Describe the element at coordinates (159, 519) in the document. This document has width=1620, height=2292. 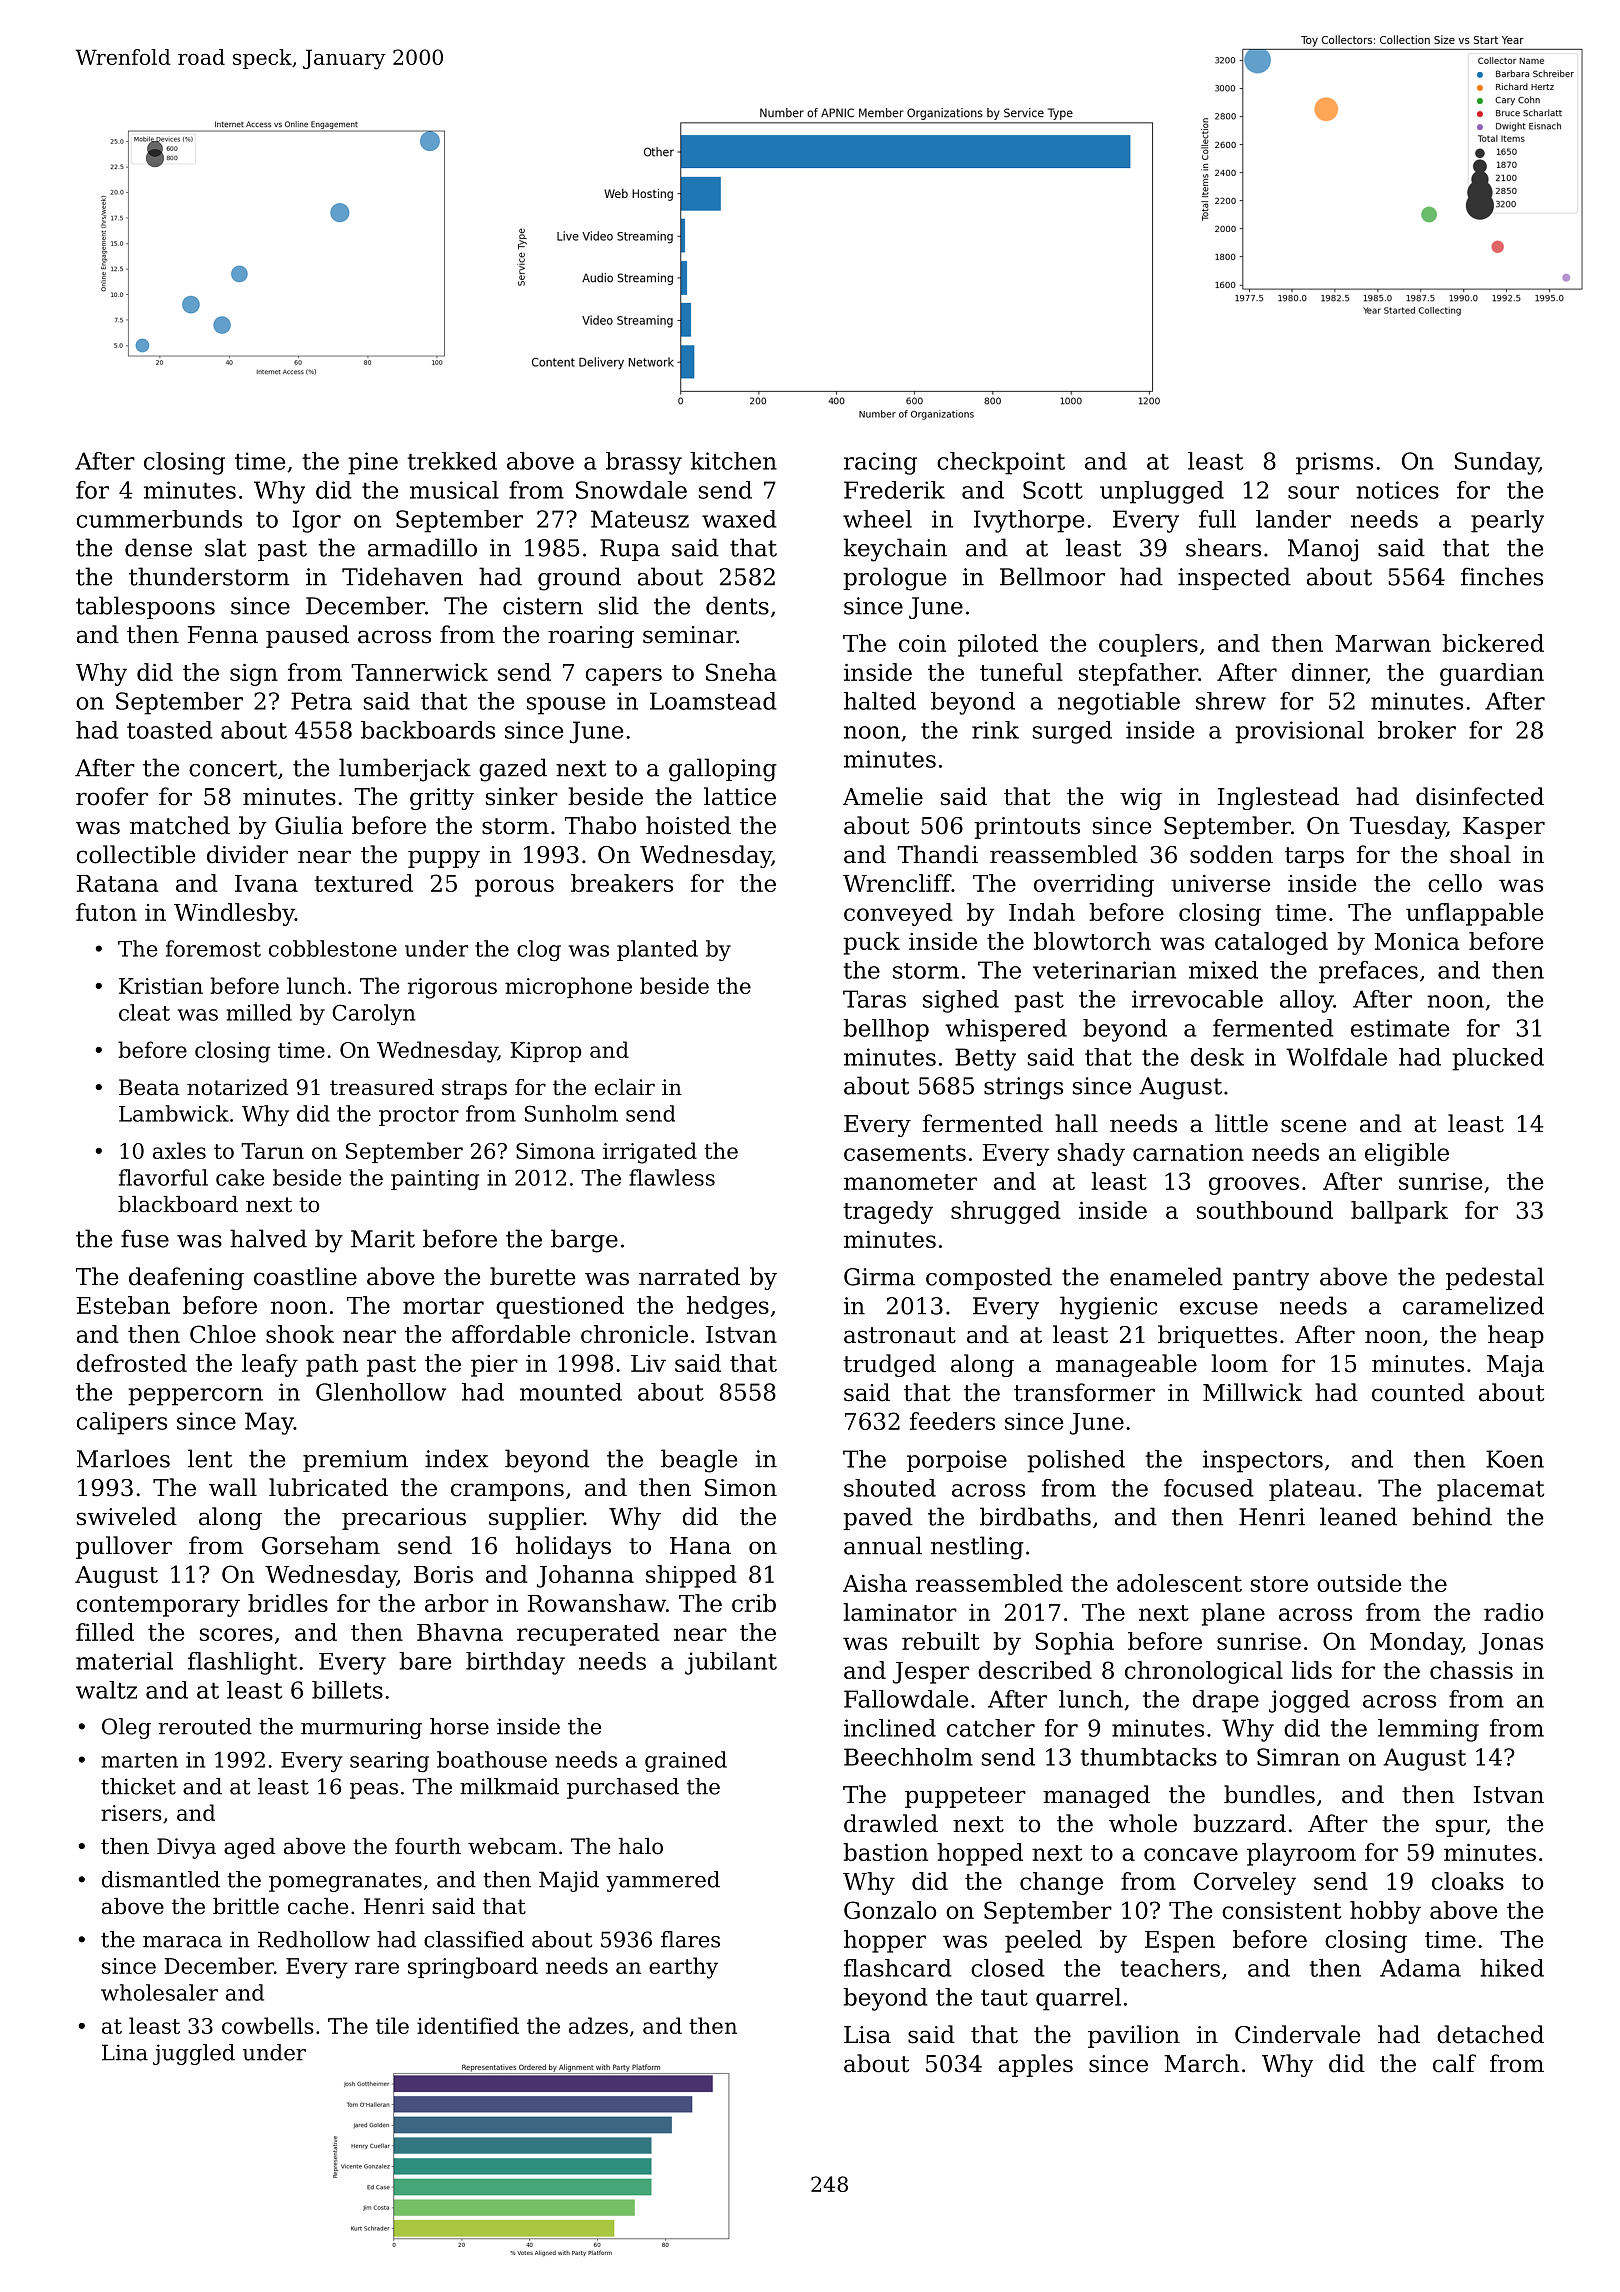
I see `cummerbunds` at that location.
